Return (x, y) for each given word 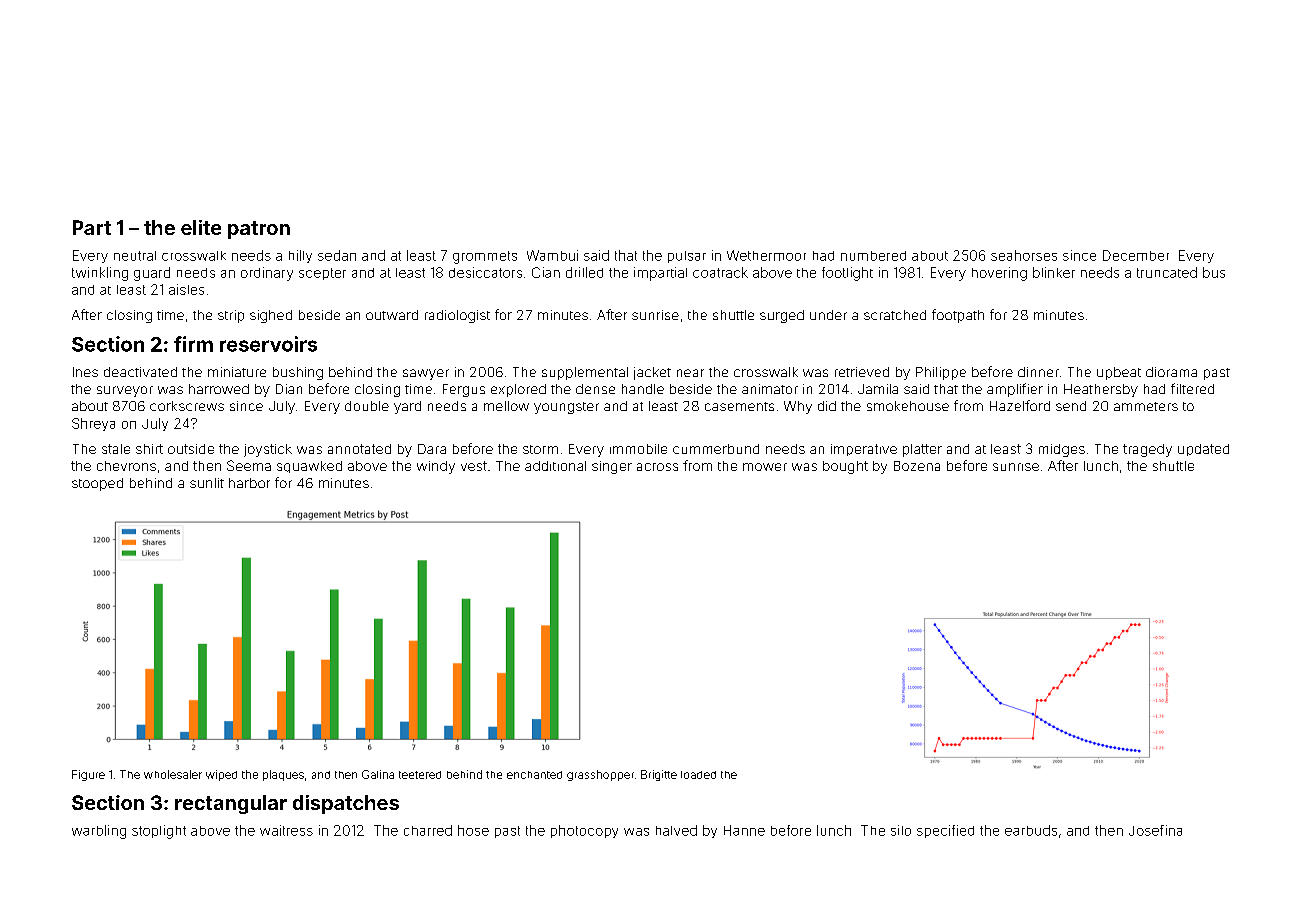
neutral (135, 256)
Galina (378, 774)
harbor (249, 483)
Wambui (552, 255)
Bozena (917, 466)
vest (474, 466)
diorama (1171, 372)
